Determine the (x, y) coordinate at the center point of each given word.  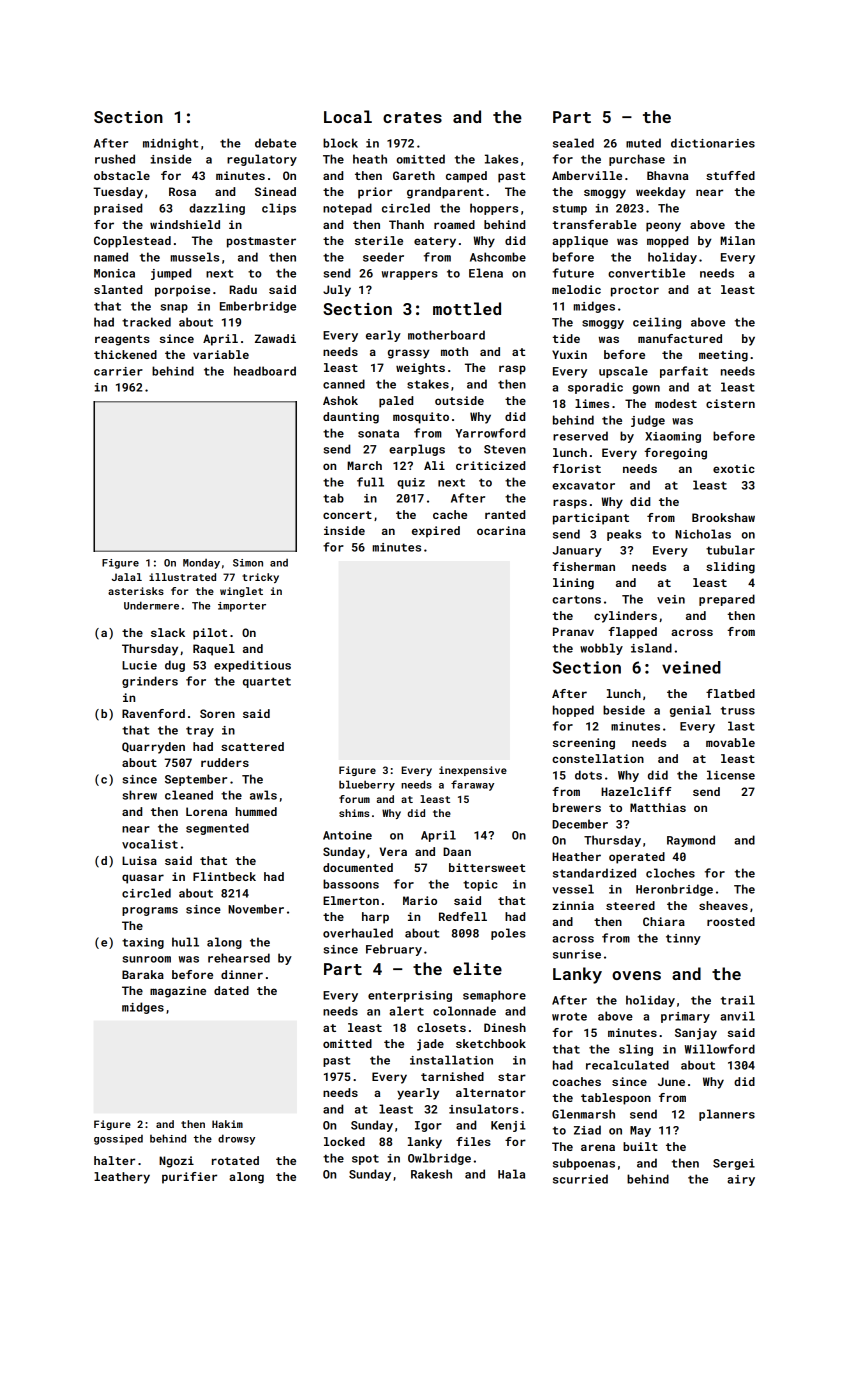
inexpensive (473, 771)
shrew (140, 795)
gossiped (118, 1140)
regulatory (262, 160)
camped (466, 177)
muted (643, 143)
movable (730, 742)
